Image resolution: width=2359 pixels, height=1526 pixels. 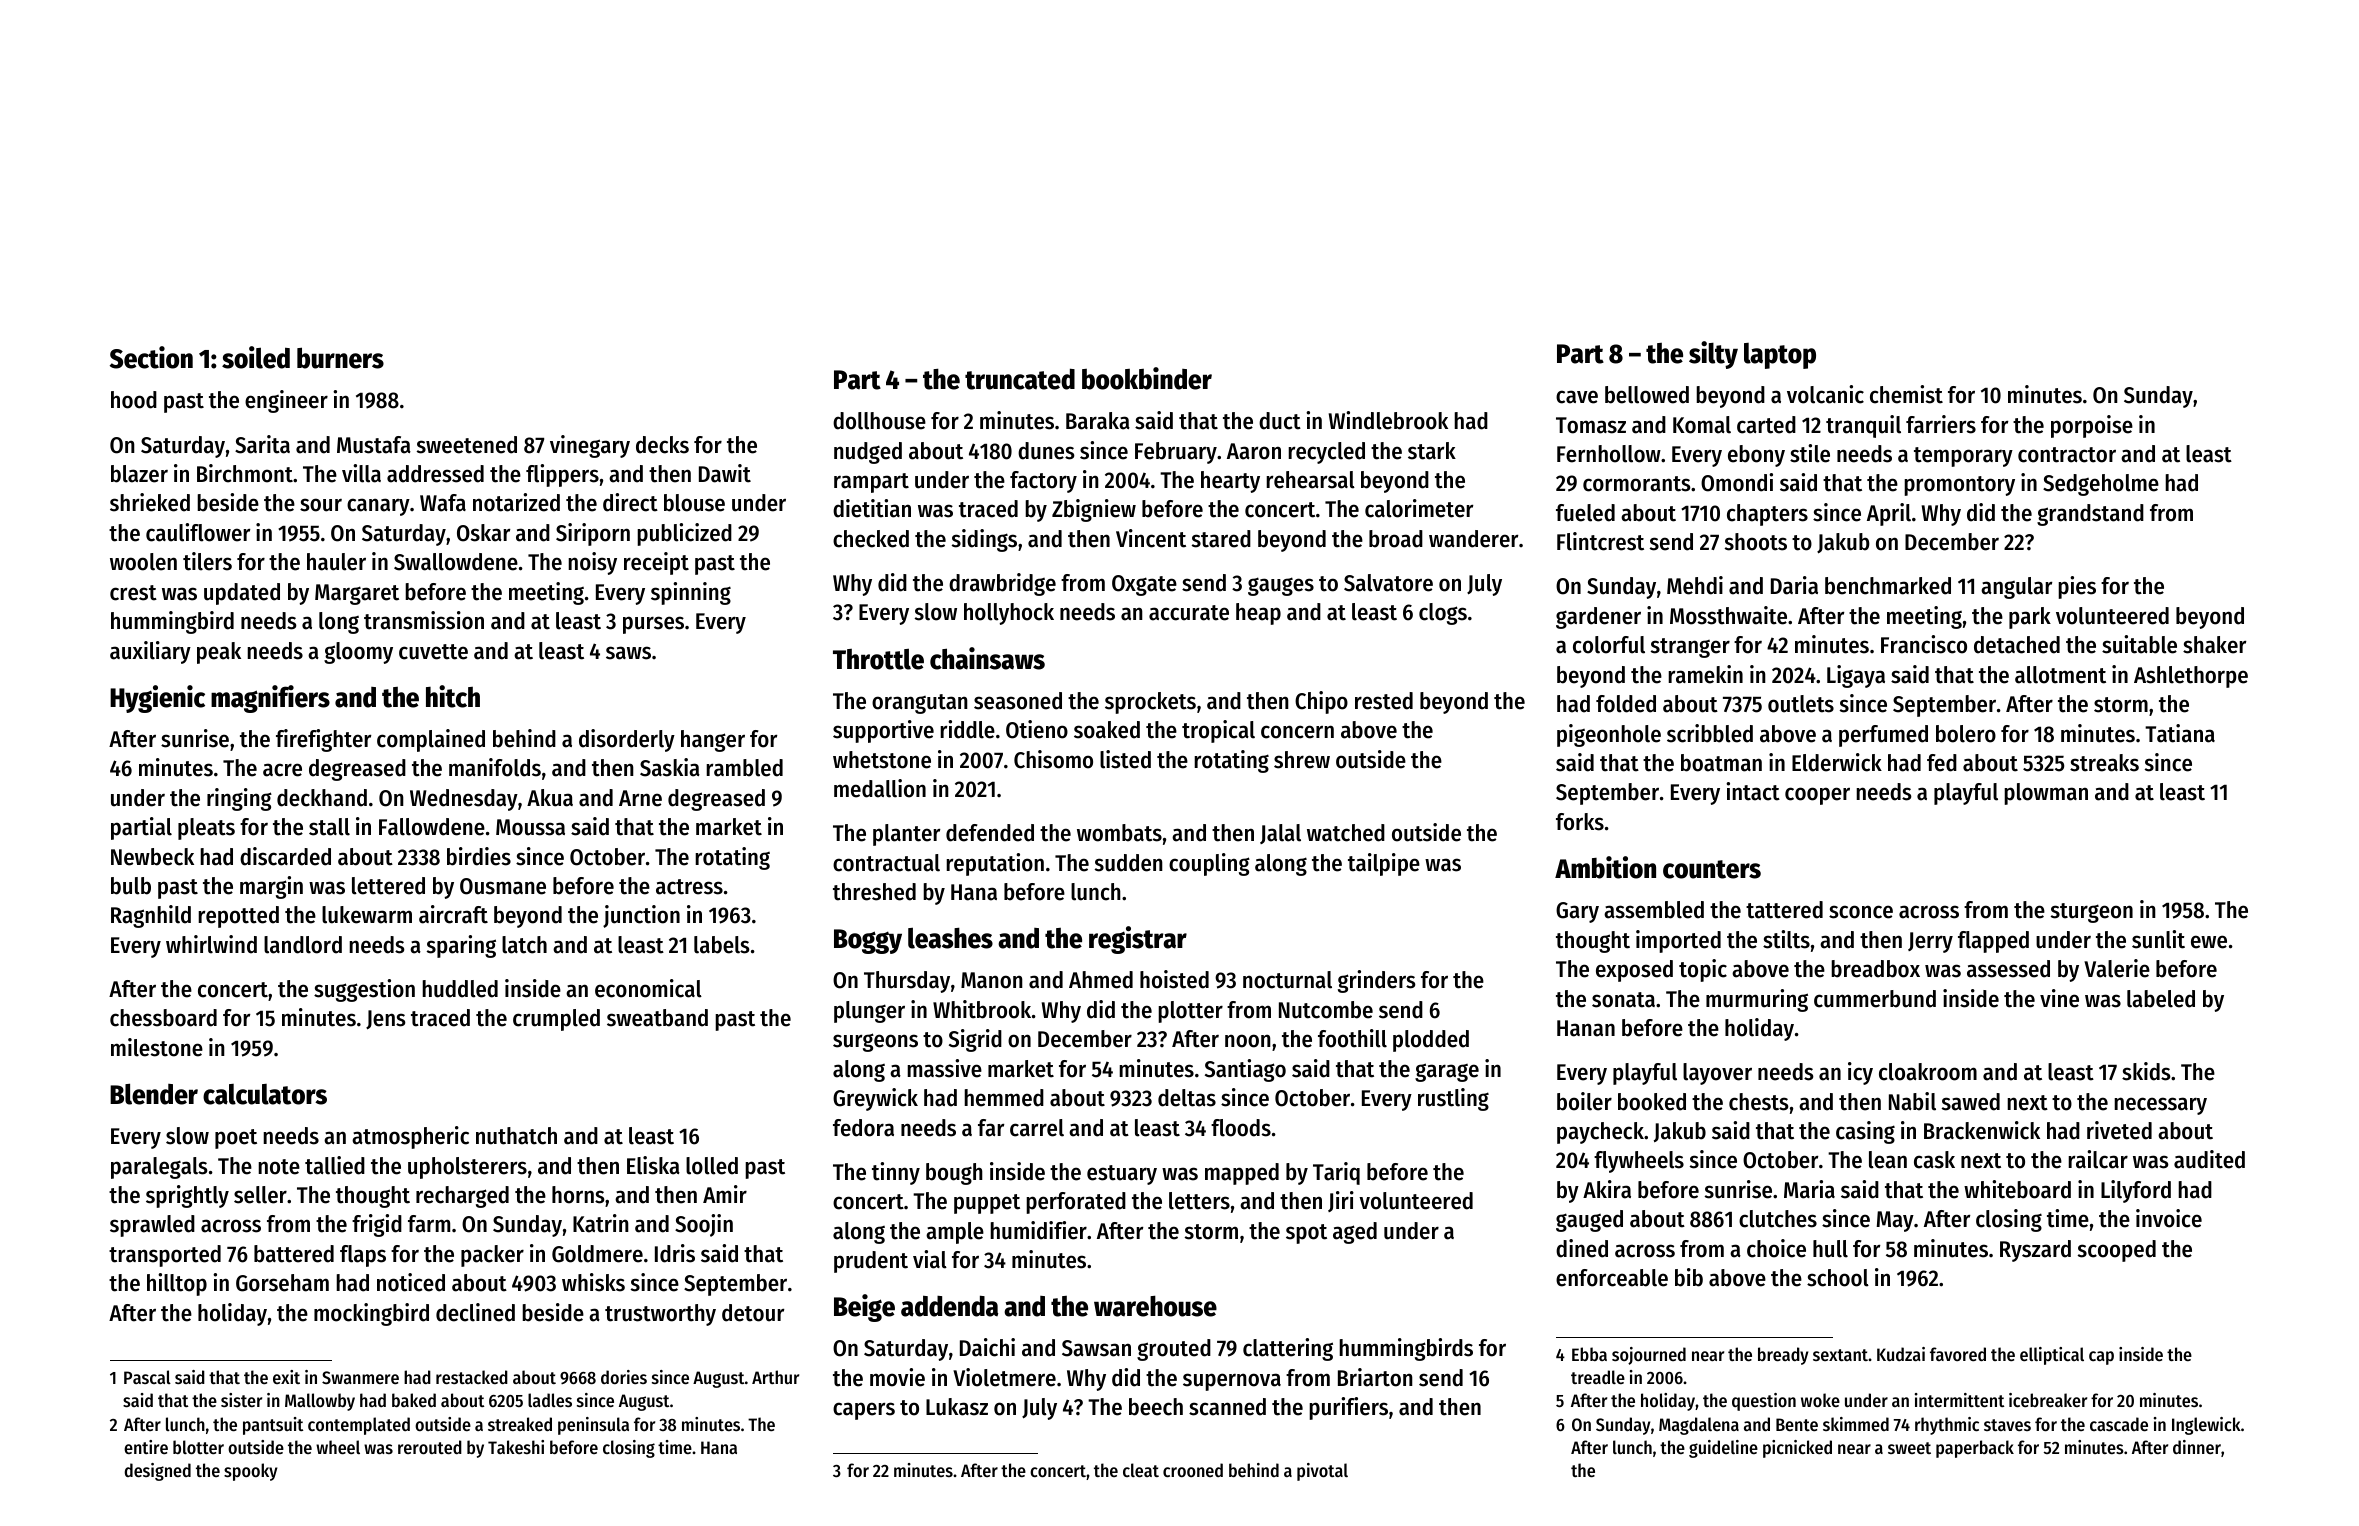 I want to click on assembled, so click(x=1654, y=910).
